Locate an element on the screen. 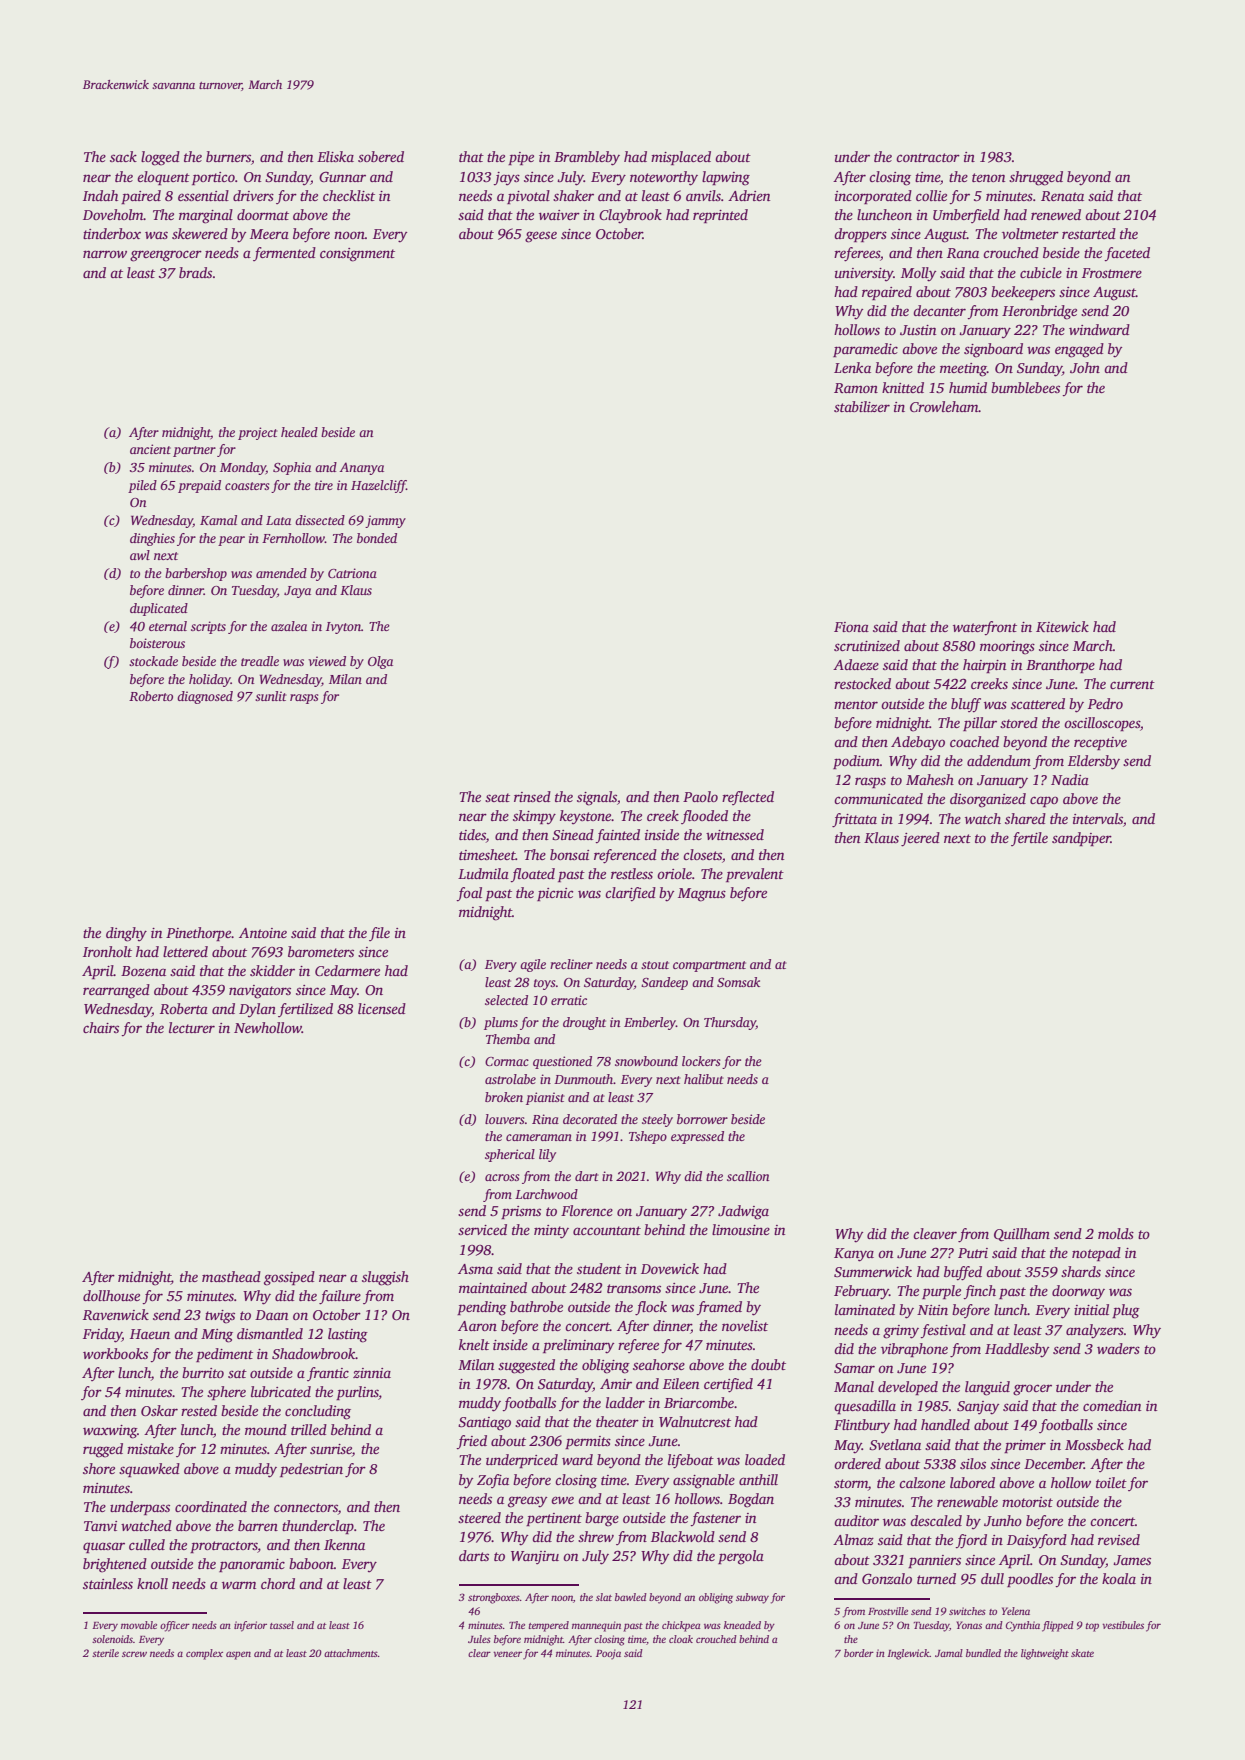 The image size is (1245, 1760). failure is located at coordinates (340, 1297).
